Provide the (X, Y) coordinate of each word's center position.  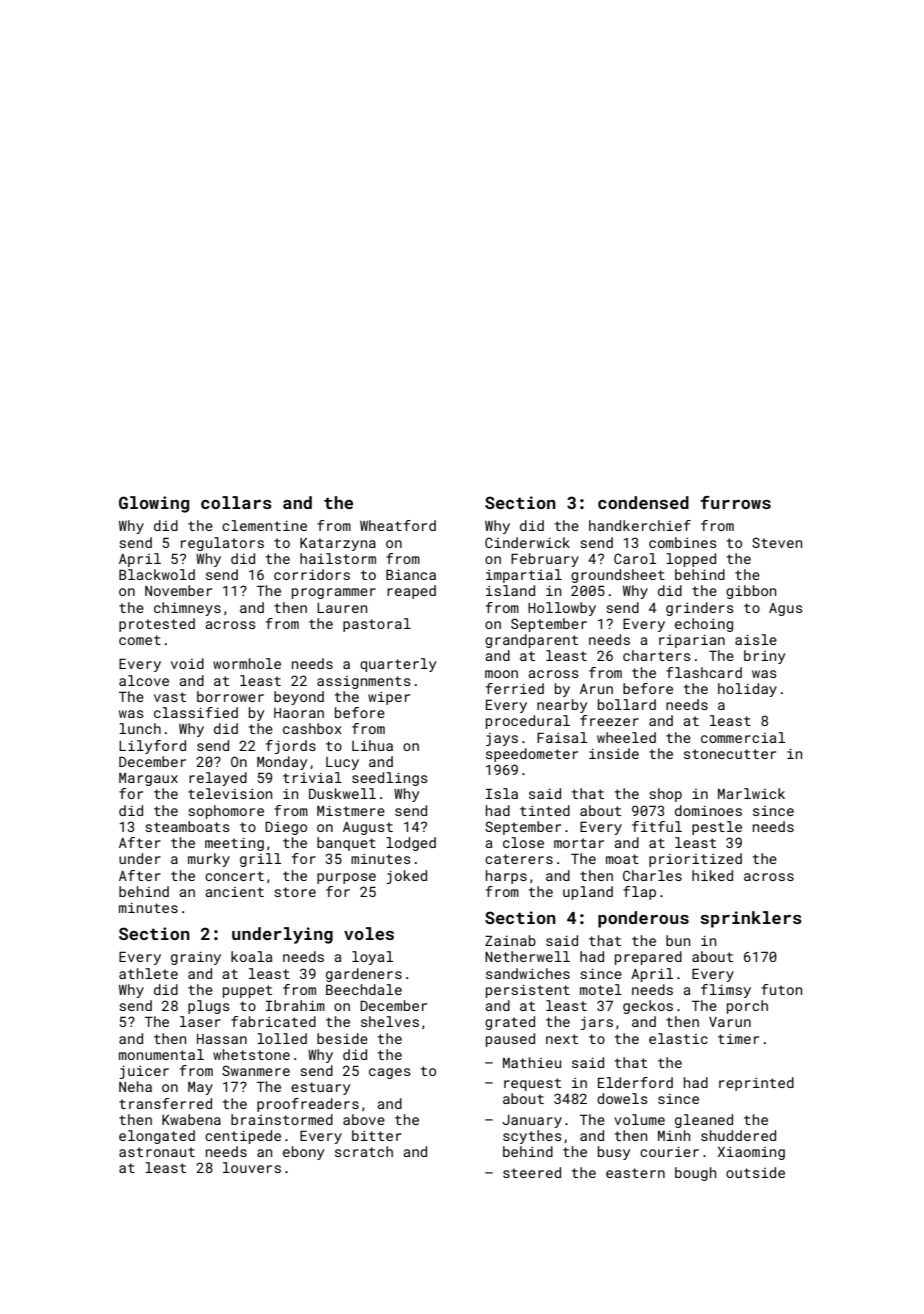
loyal (372, 958)
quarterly (398, 665)
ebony (303, 1153)
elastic (678, 1038)
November (178, 590)
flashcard (704, 672)
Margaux (148, 779)
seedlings (389, 779)
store (295, 892)
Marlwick (751, 793)
